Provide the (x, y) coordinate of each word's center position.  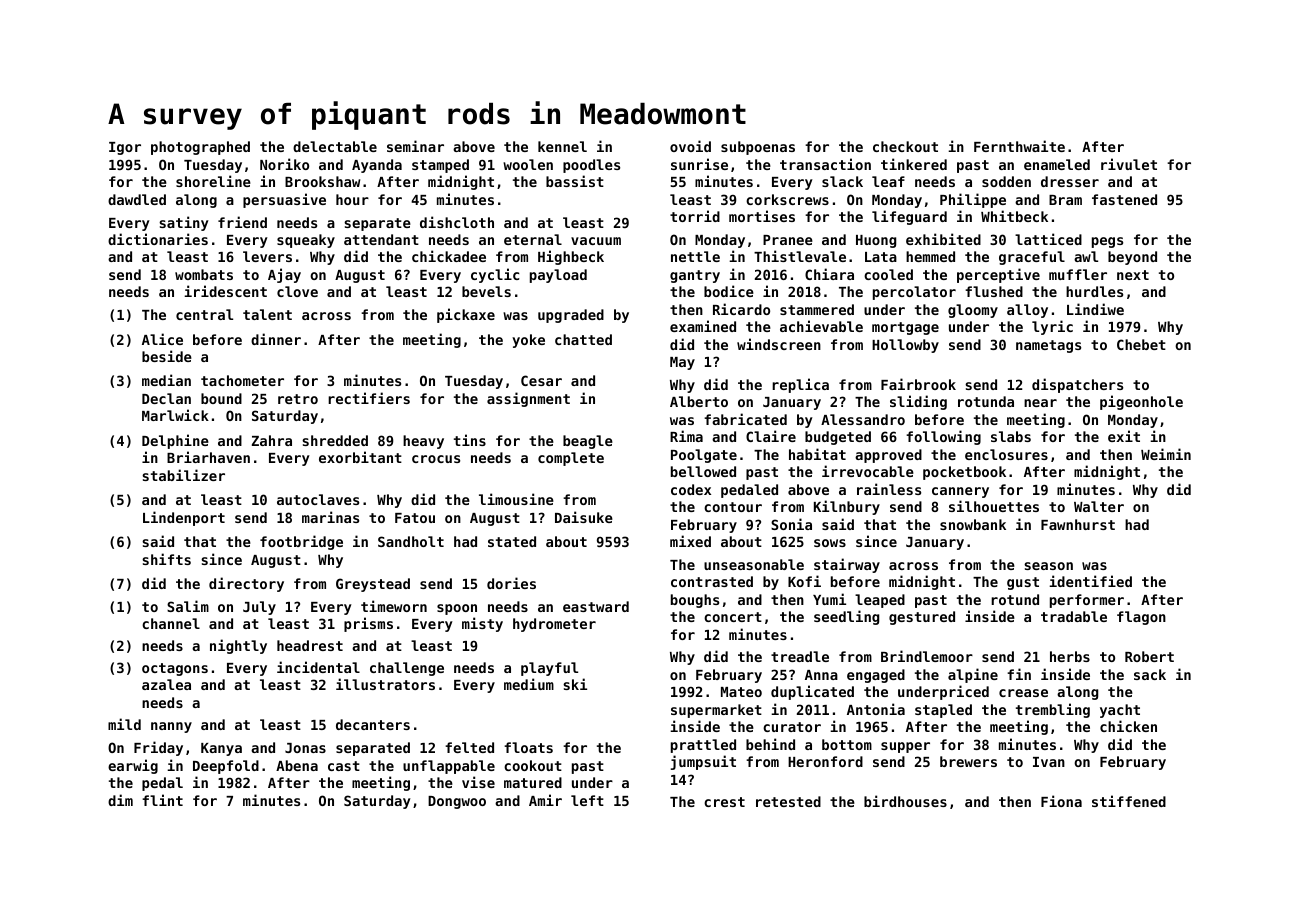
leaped (880, 601)
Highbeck (571, 257)
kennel (562, 146)
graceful (1032, 258)
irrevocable (868, 471)
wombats (204, 274)
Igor (125, 148)
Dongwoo (457, 802)
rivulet (1129, 164)
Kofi (804, 581)
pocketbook (964, 473)
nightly (238, 646)
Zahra (272, 440)
